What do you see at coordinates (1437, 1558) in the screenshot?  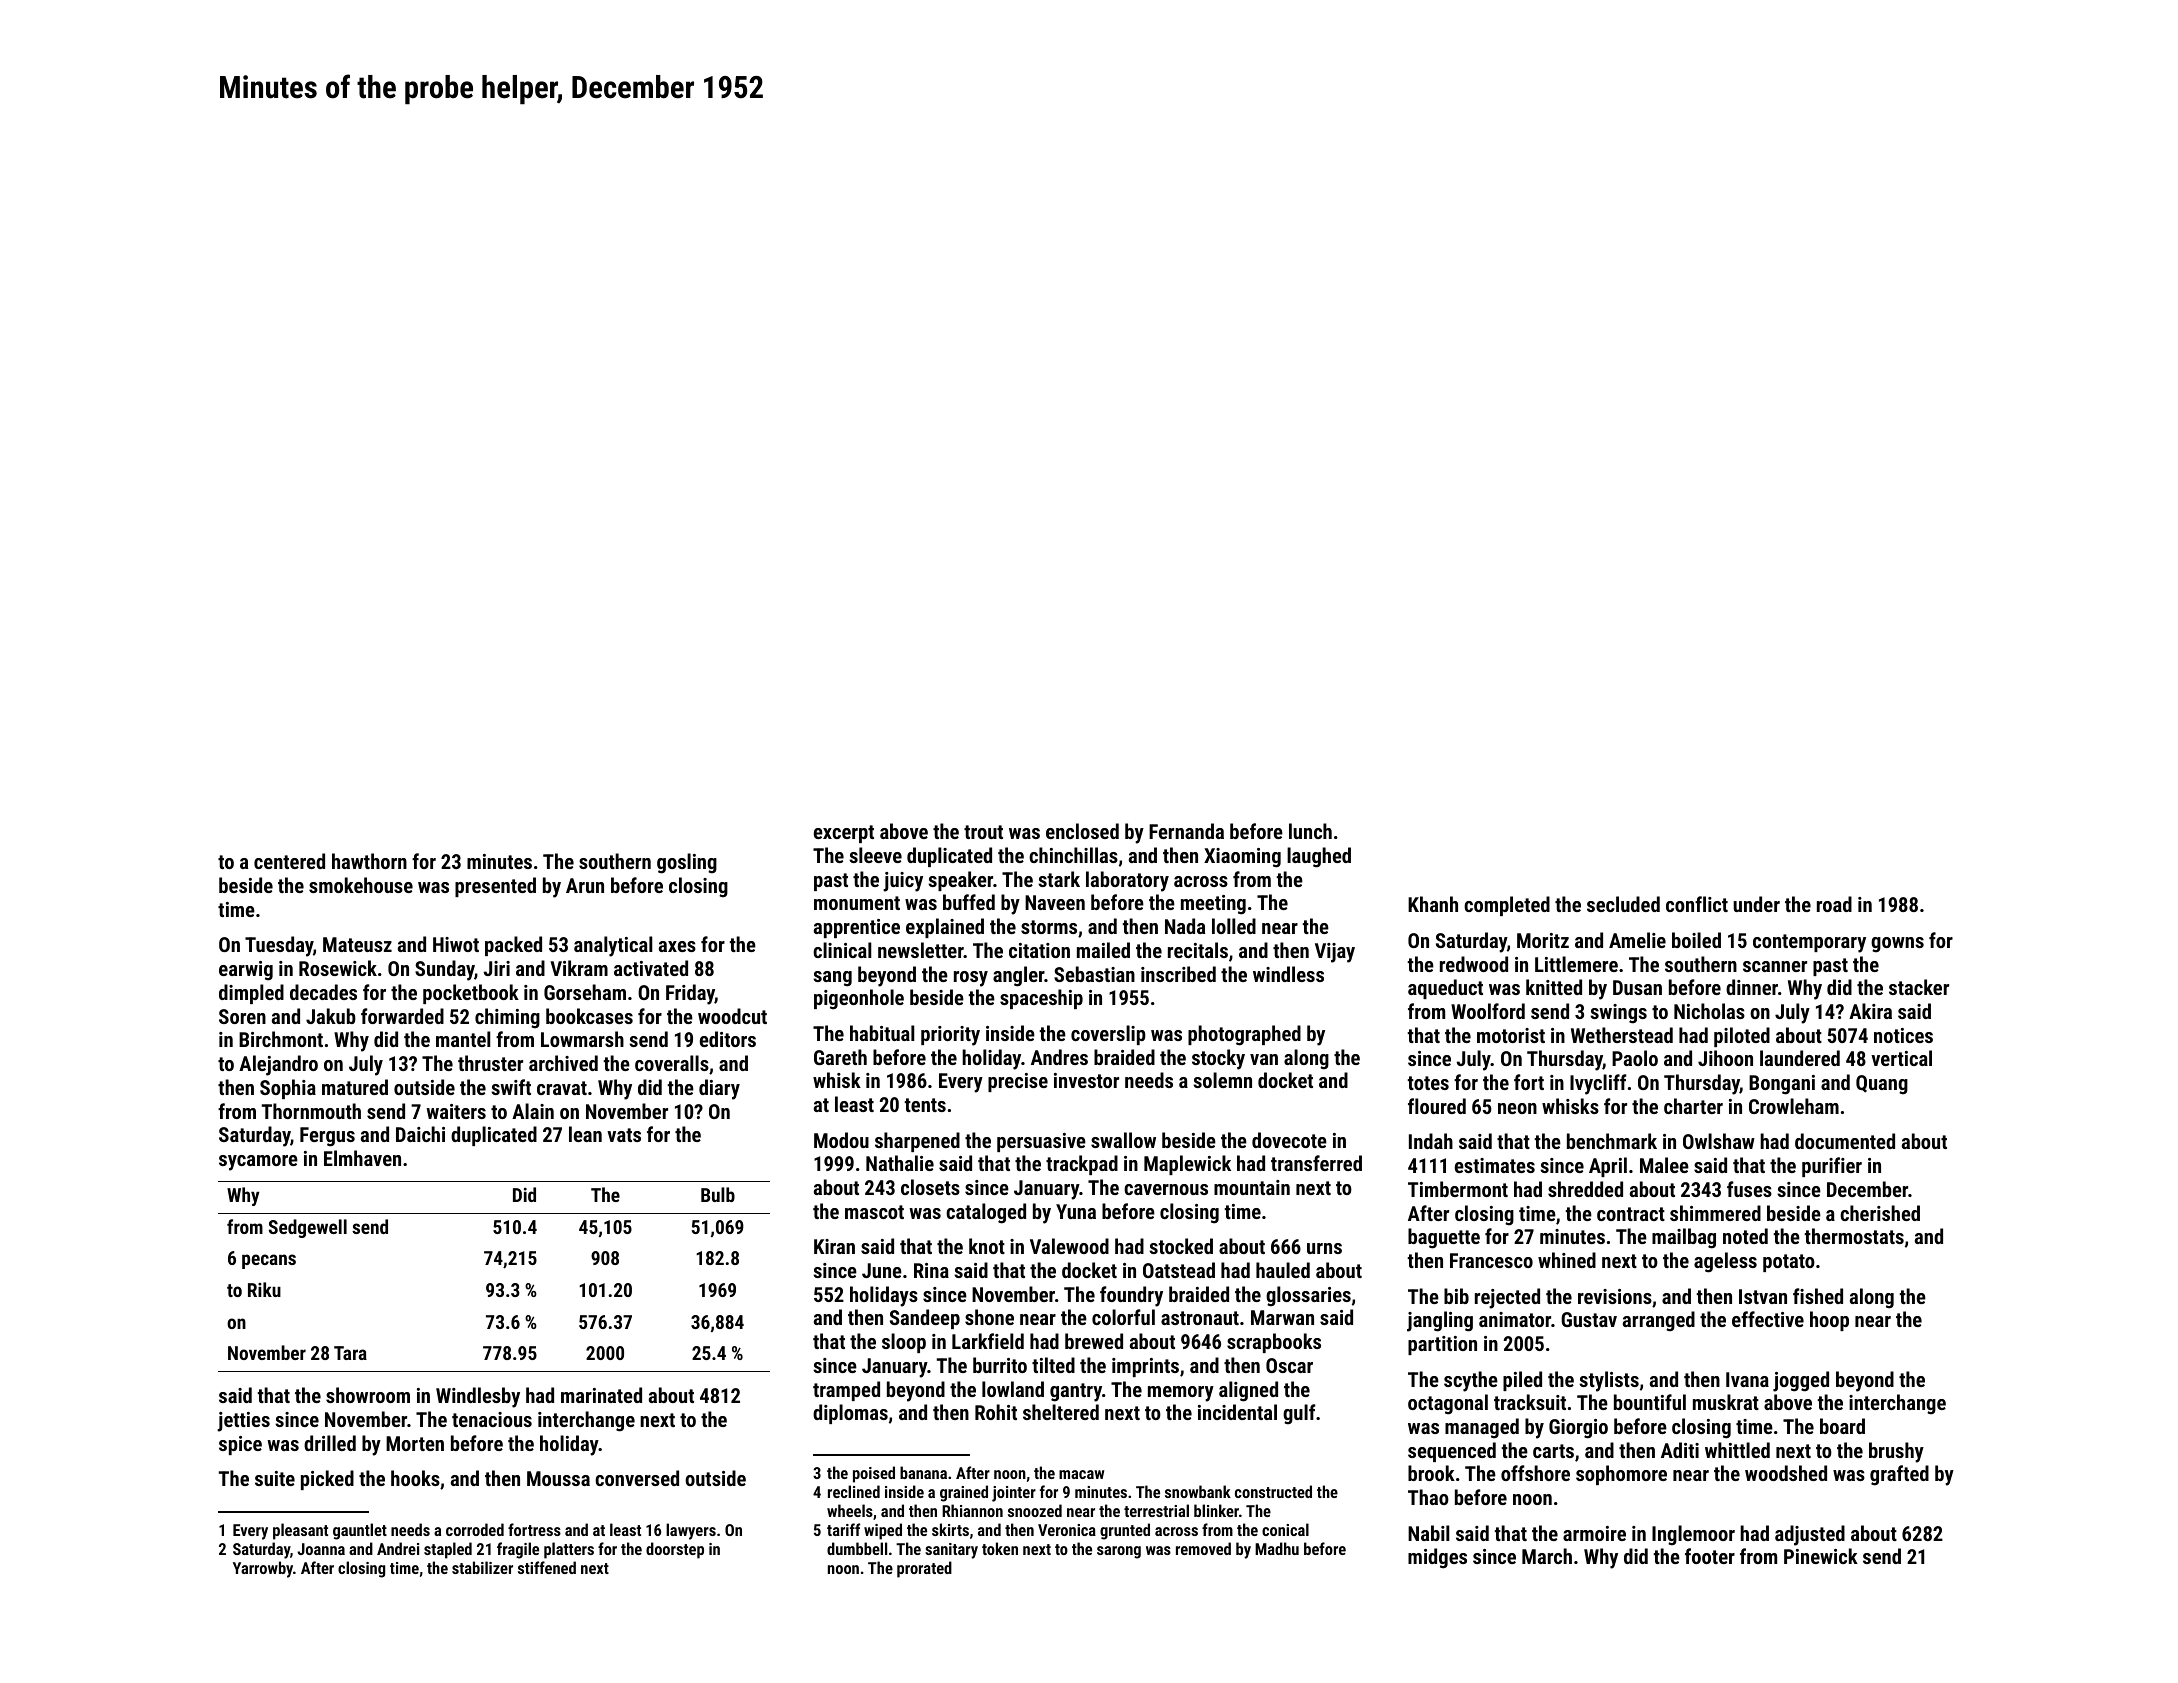 I see `midges` at bounding box center [1437, 1558].
